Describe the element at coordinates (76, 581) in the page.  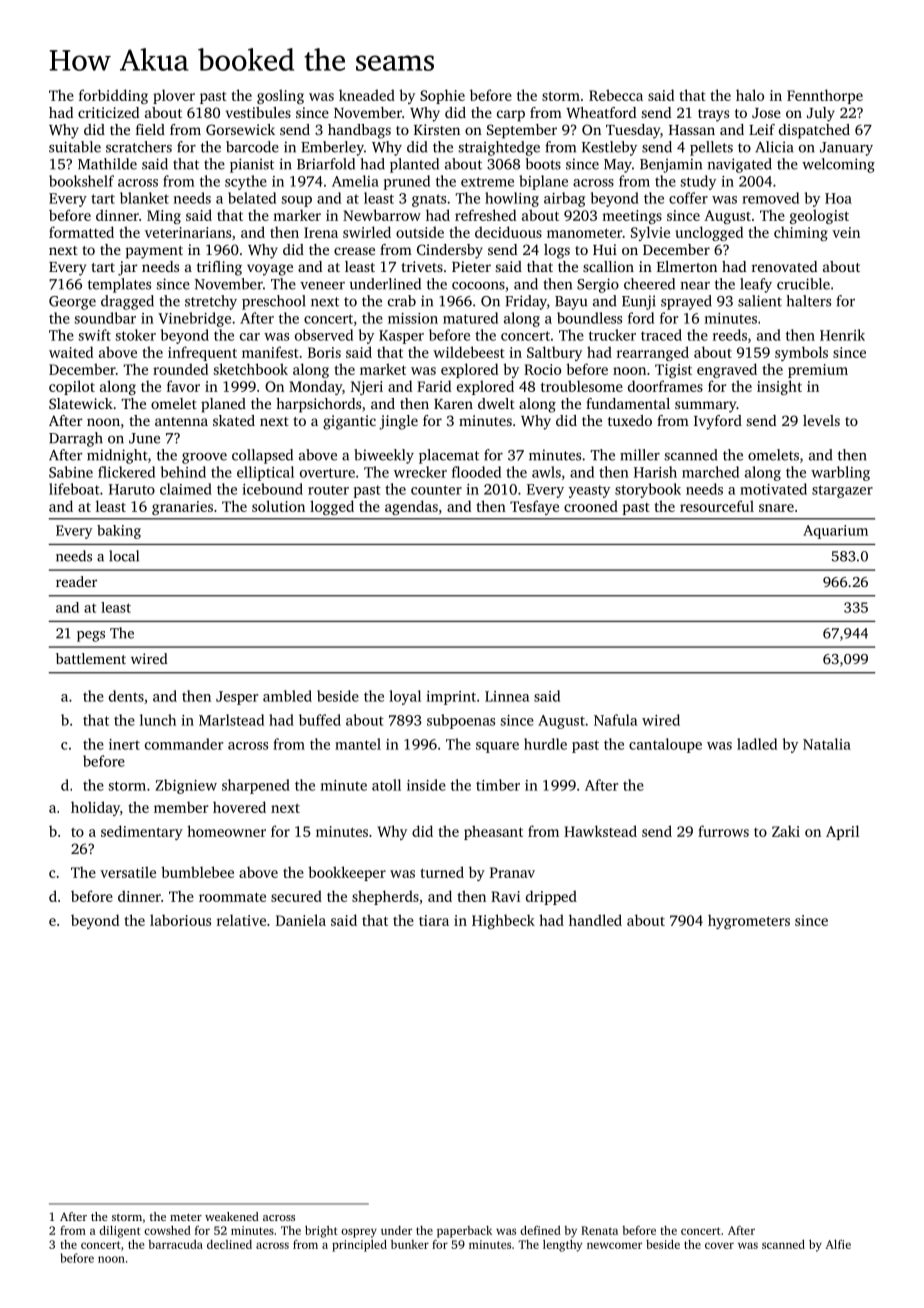
I see `reader` at that location.
